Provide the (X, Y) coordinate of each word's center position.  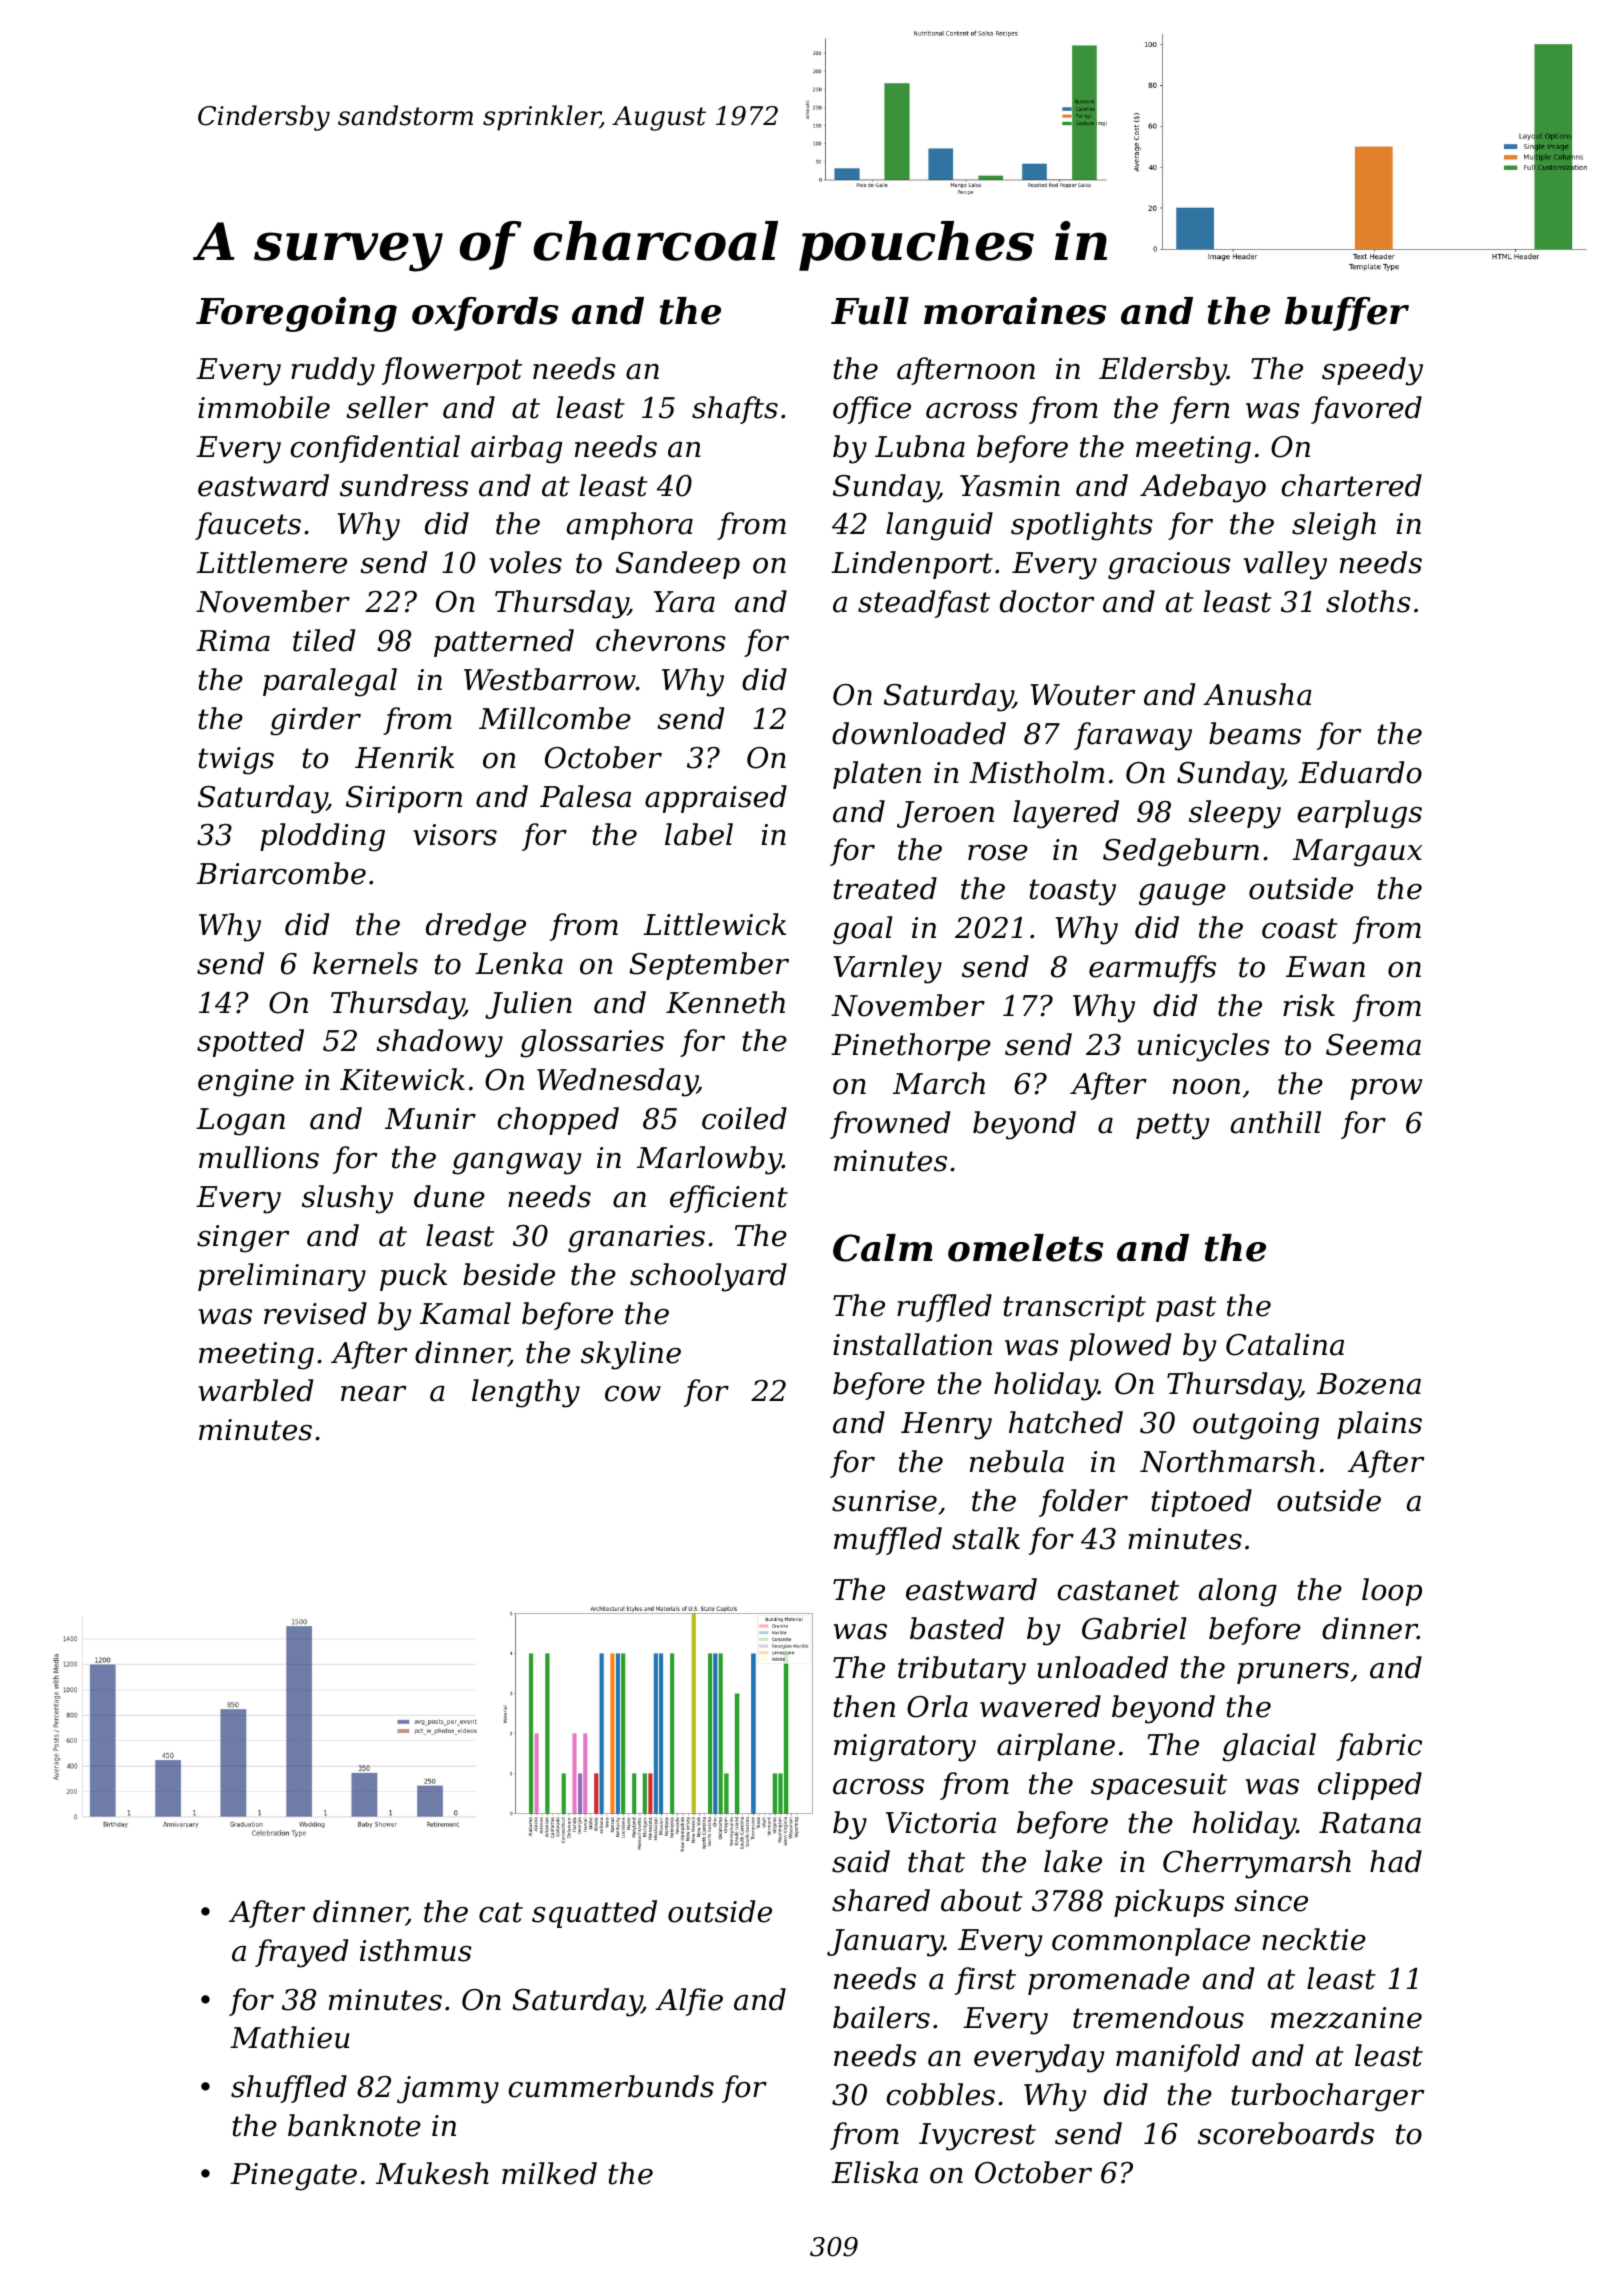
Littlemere (271, 562)
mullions (259, 1157)
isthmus (416, 1950)
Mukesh (432, 2173)
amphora (630, 526)
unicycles (1204, 1047)
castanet (1118, 1590)
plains (1379, 1425)
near (373, 1394)
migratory (905, 1748)
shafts (735, 410)
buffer (1347, 314)
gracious (1169, 566)
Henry (946, 1426)
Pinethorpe (911, 1047)
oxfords (485, 314)
